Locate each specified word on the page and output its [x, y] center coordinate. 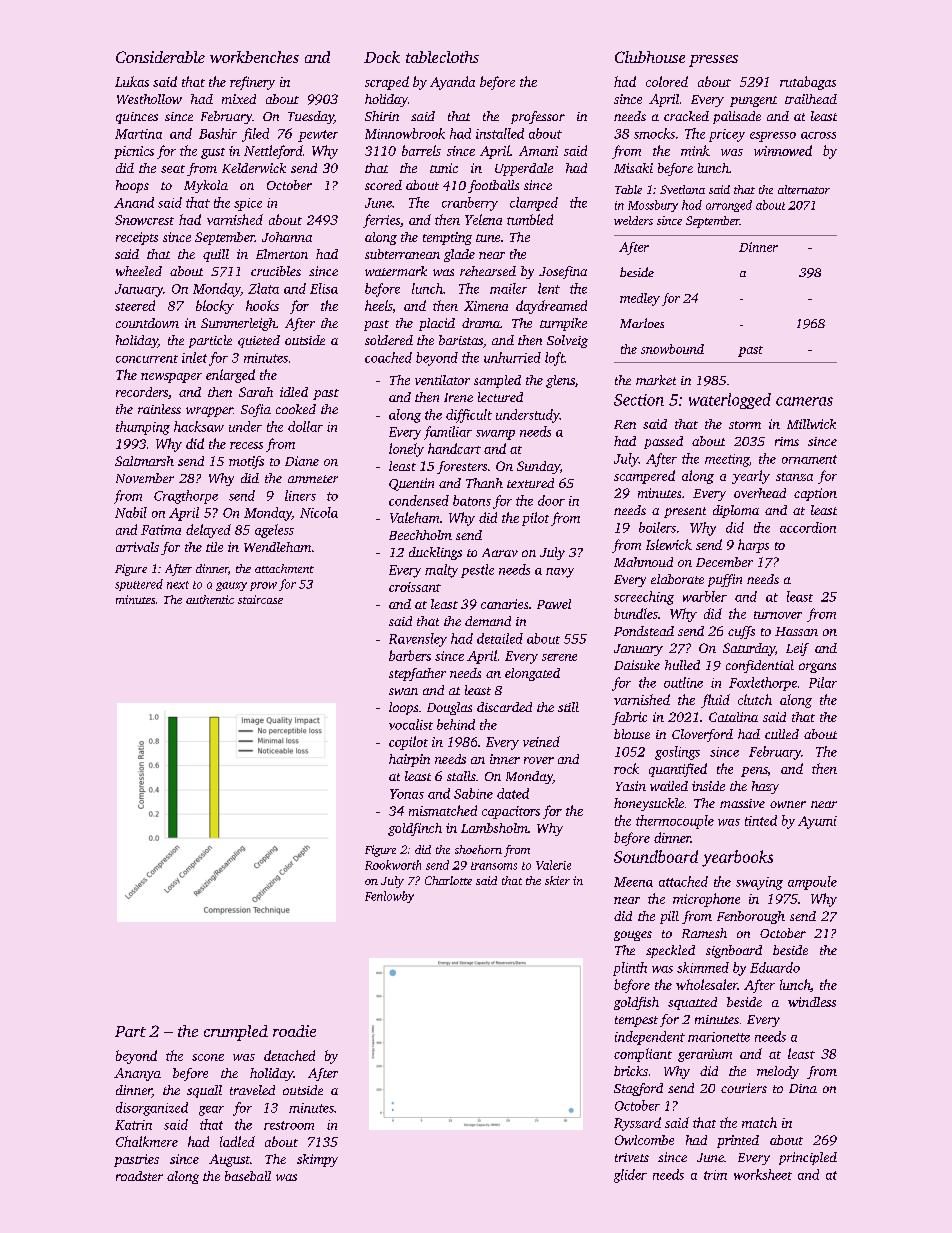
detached [289, 1055]
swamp [495, 435]
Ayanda [452, 83]
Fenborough [751, 917]
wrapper [209, 412]
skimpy [317, 1160]
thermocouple [675, 822]
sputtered [139, 585]
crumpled [236, 1033]
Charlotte [448, 880]
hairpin [409, 760]
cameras [804, 401]
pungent [753, 101]
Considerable [160, 57]
